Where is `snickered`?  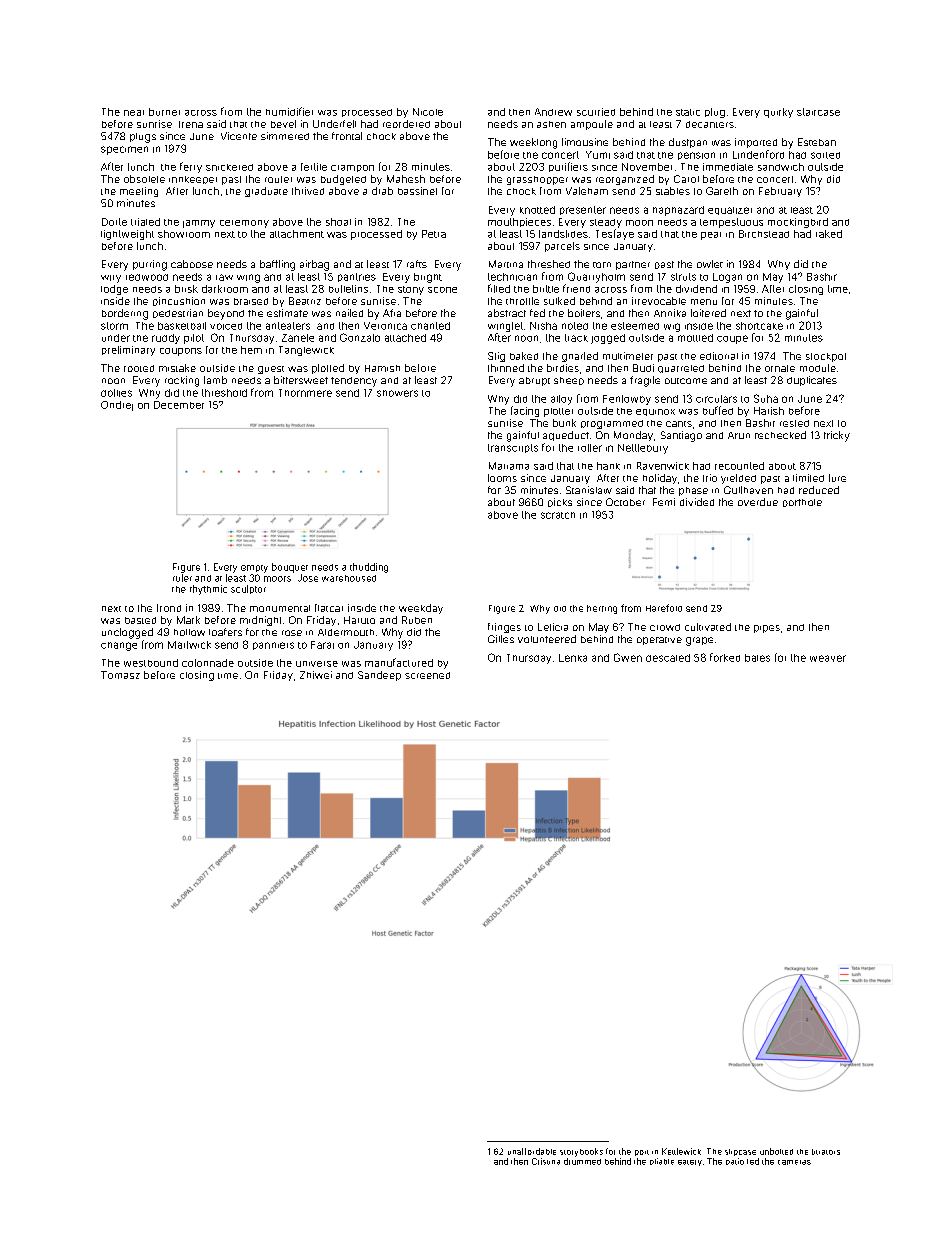 snickered is located at coordinates (229, 167).
